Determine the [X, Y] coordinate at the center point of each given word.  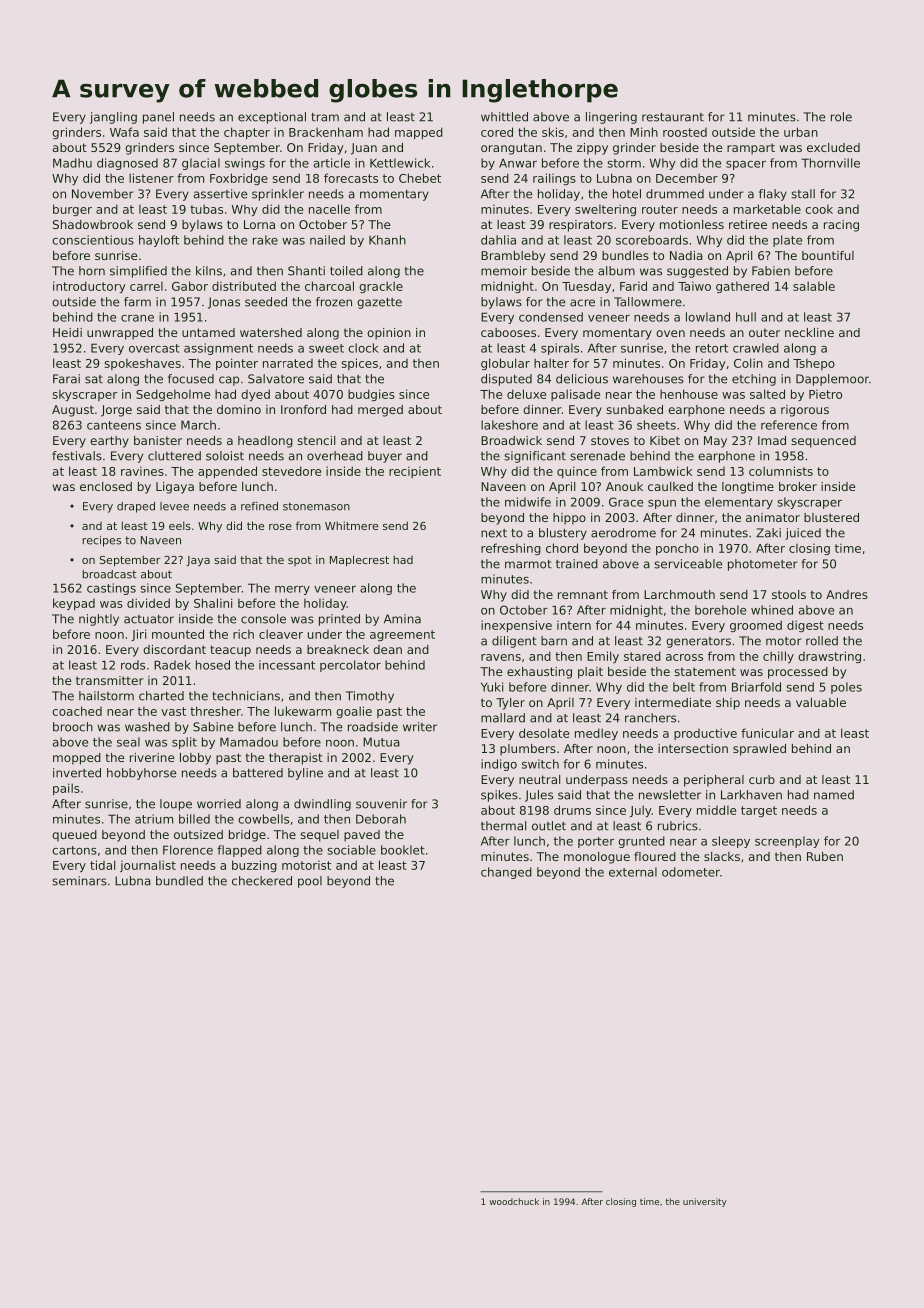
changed [506, 873]
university [705, 1202]
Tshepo [814, 364]
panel [158, 118]
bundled [179, 881]
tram [325, 117]
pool [310, 882]
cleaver [281, 634]
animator [773, 517]
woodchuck [514, 1201]
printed [339, 620]
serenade [597, 456]
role [841, 117]
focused [191, 379]
